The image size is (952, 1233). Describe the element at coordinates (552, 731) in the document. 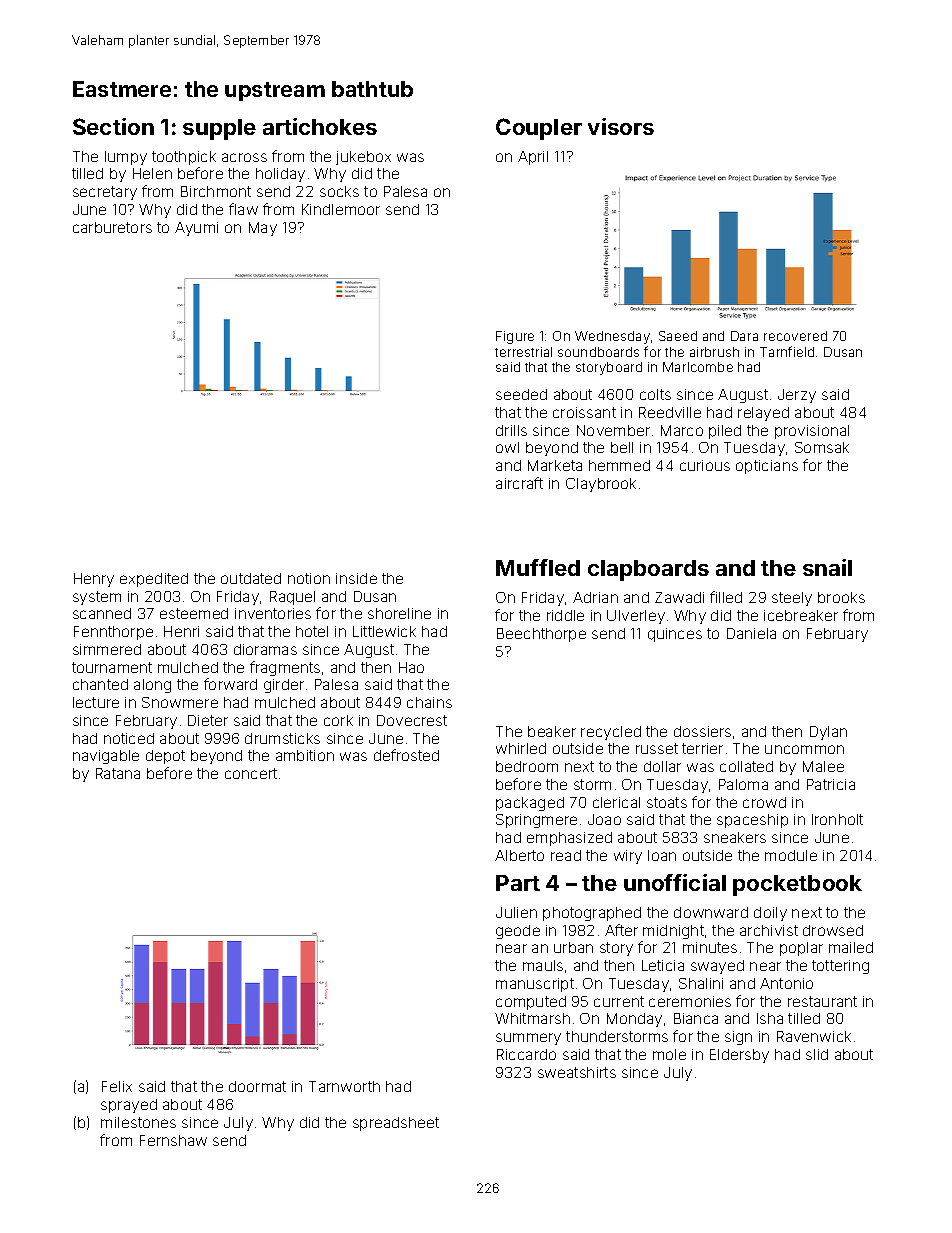

I see `beaker` at that location.
